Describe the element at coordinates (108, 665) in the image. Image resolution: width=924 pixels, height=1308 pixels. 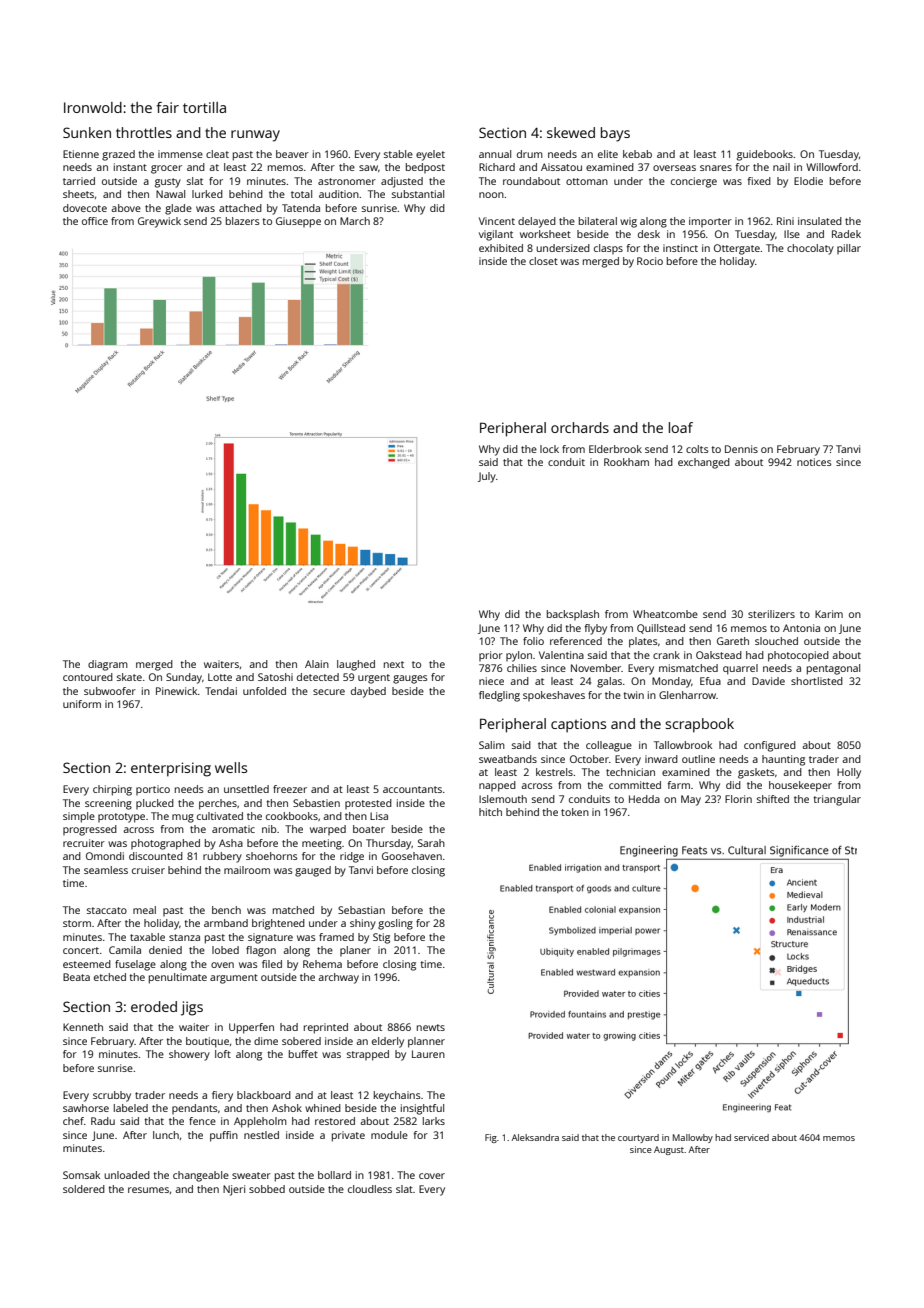
I see `diagram` at that location.
